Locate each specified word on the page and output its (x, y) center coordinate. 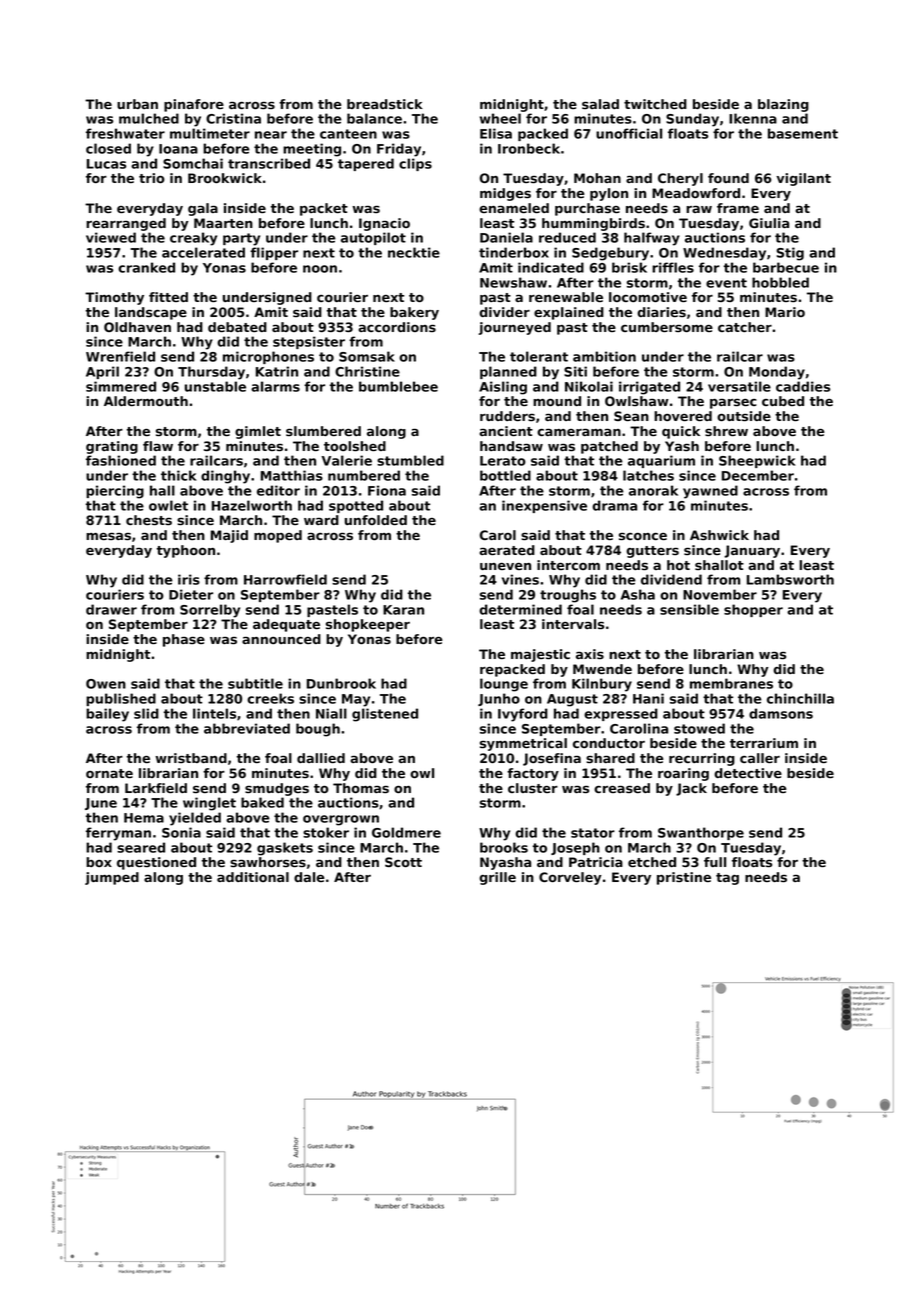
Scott (403, 862)
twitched (655, 104)
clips (415, 164)
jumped (112, 878)
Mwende (602, 669)
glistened (385, 715)
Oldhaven (137, 327)
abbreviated (247, 728)
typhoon (186, 551)
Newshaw (513, 282)
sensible (689, 609)
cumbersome (667, 327)
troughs (568, 596)
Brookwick (225, 178)
